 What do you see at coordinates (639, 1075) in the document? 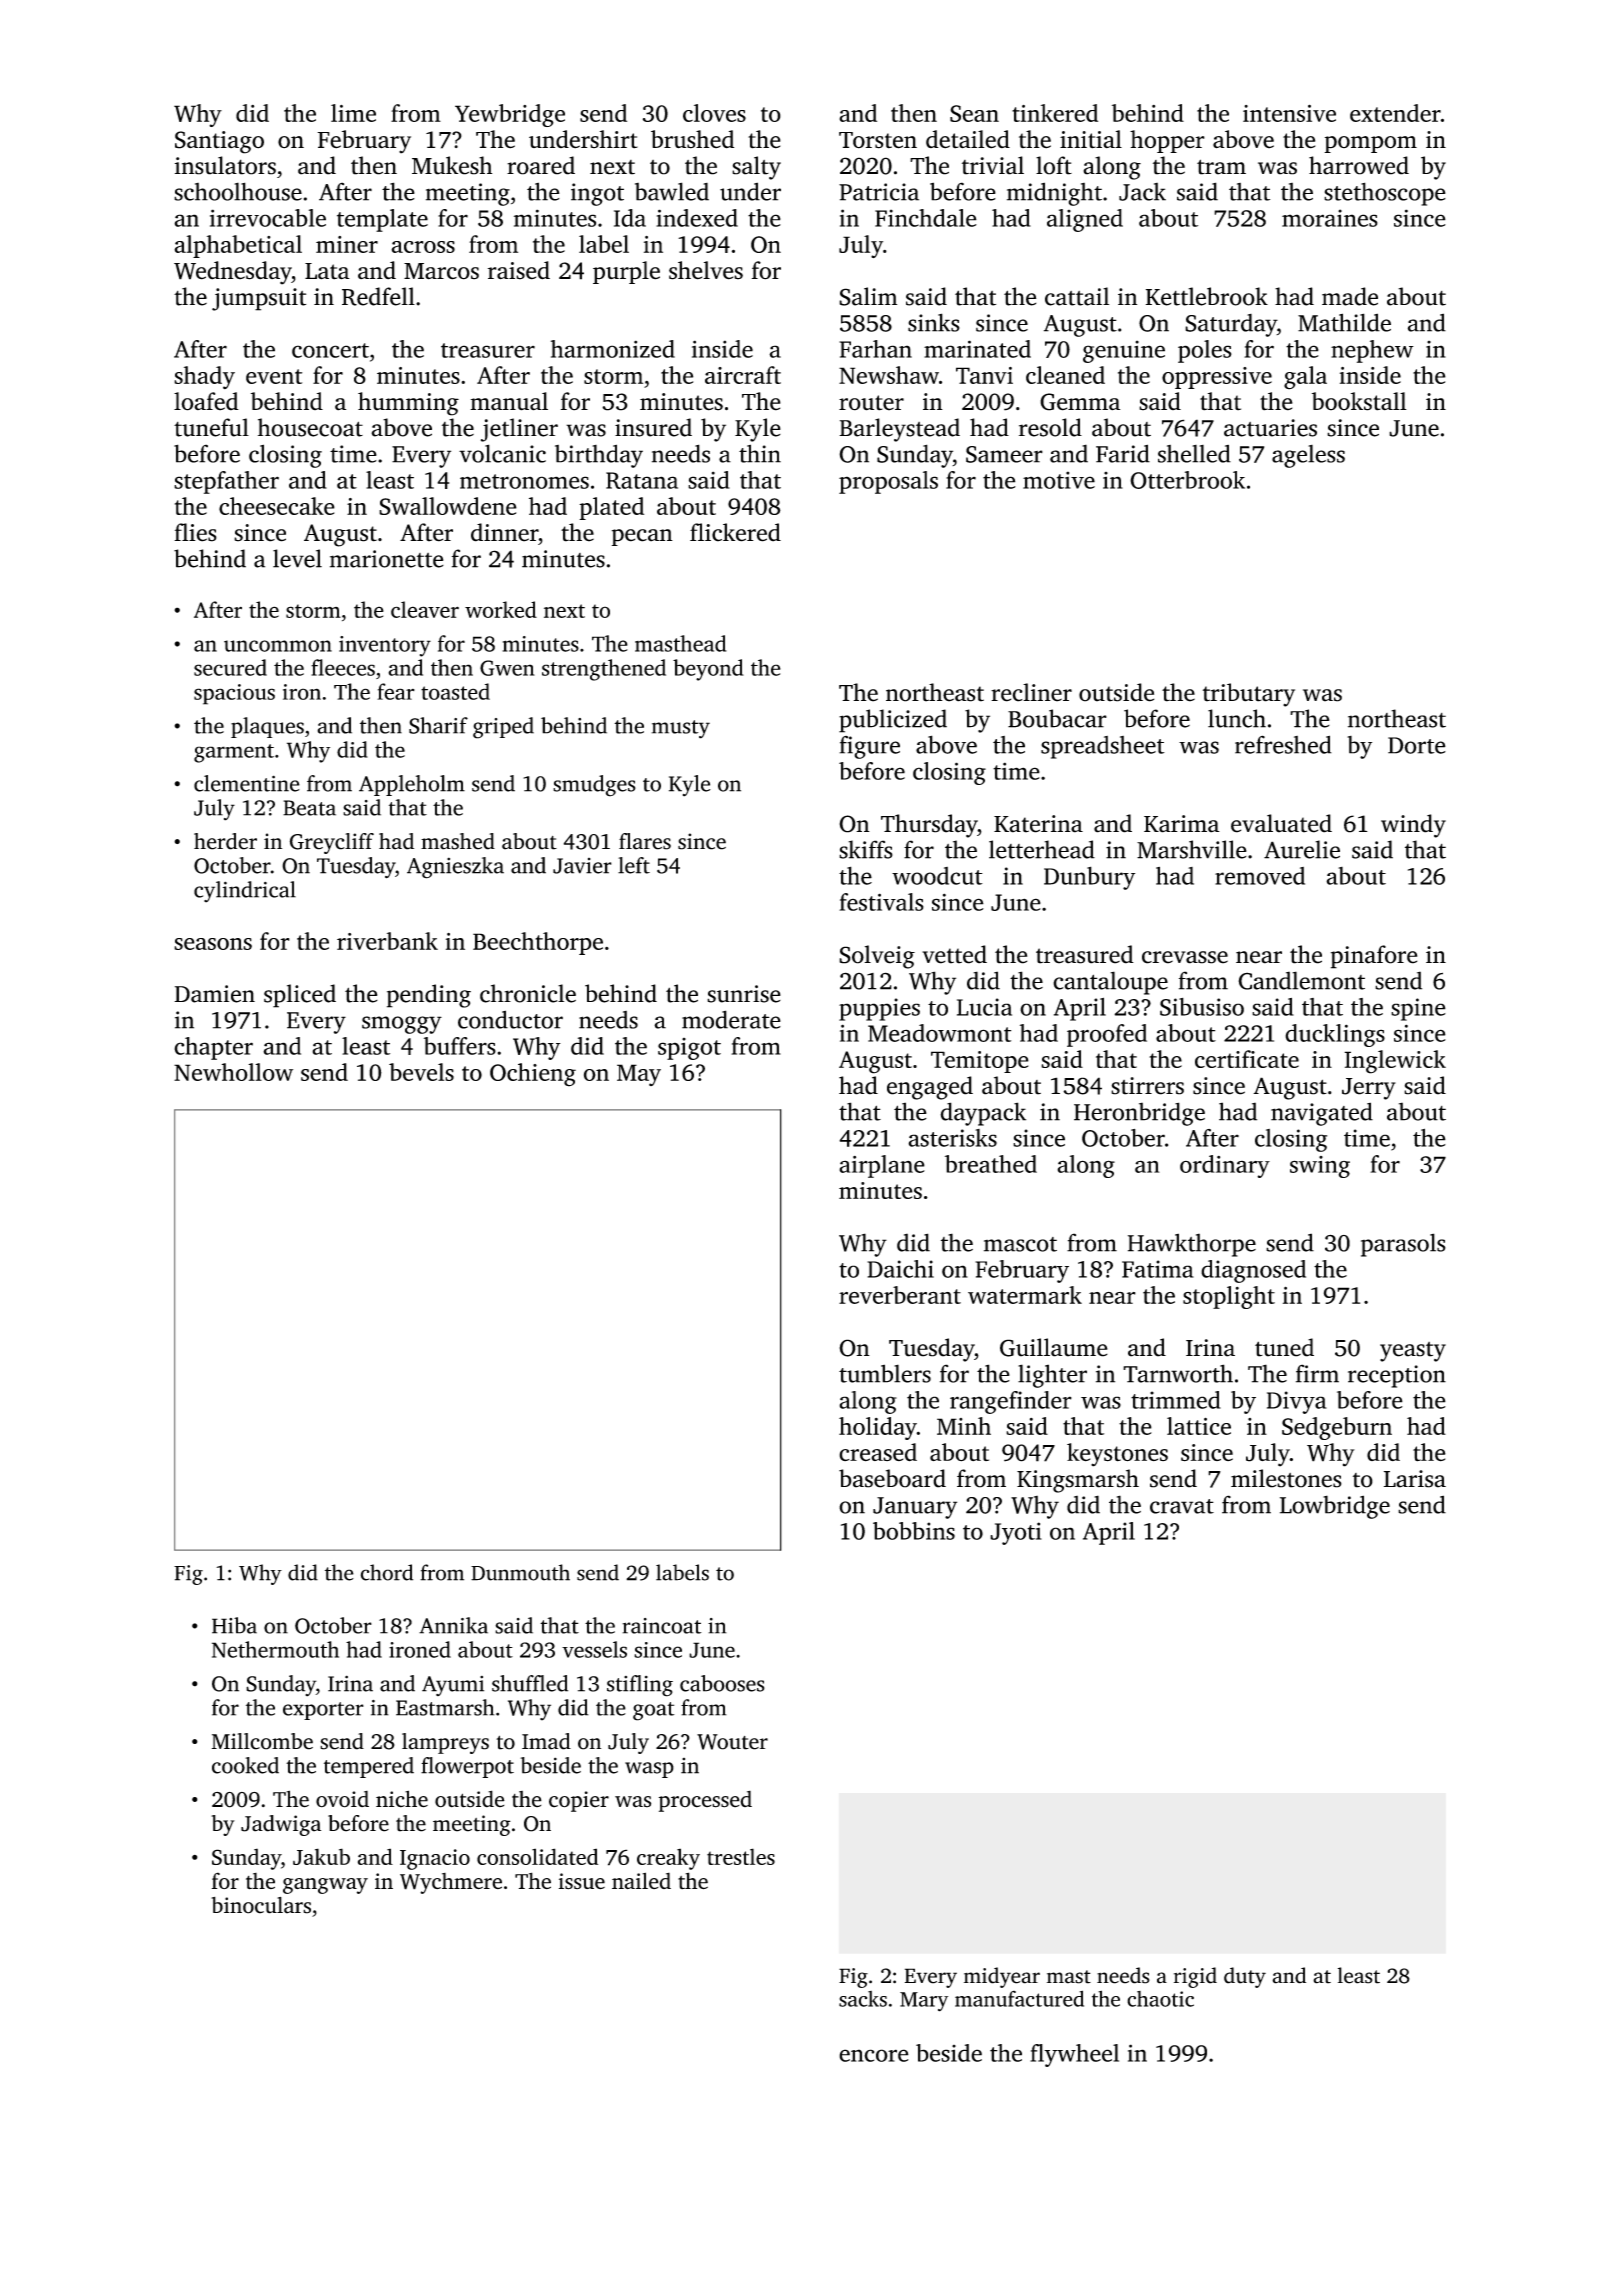
I see `May` at bounding box center [639, 1075].
